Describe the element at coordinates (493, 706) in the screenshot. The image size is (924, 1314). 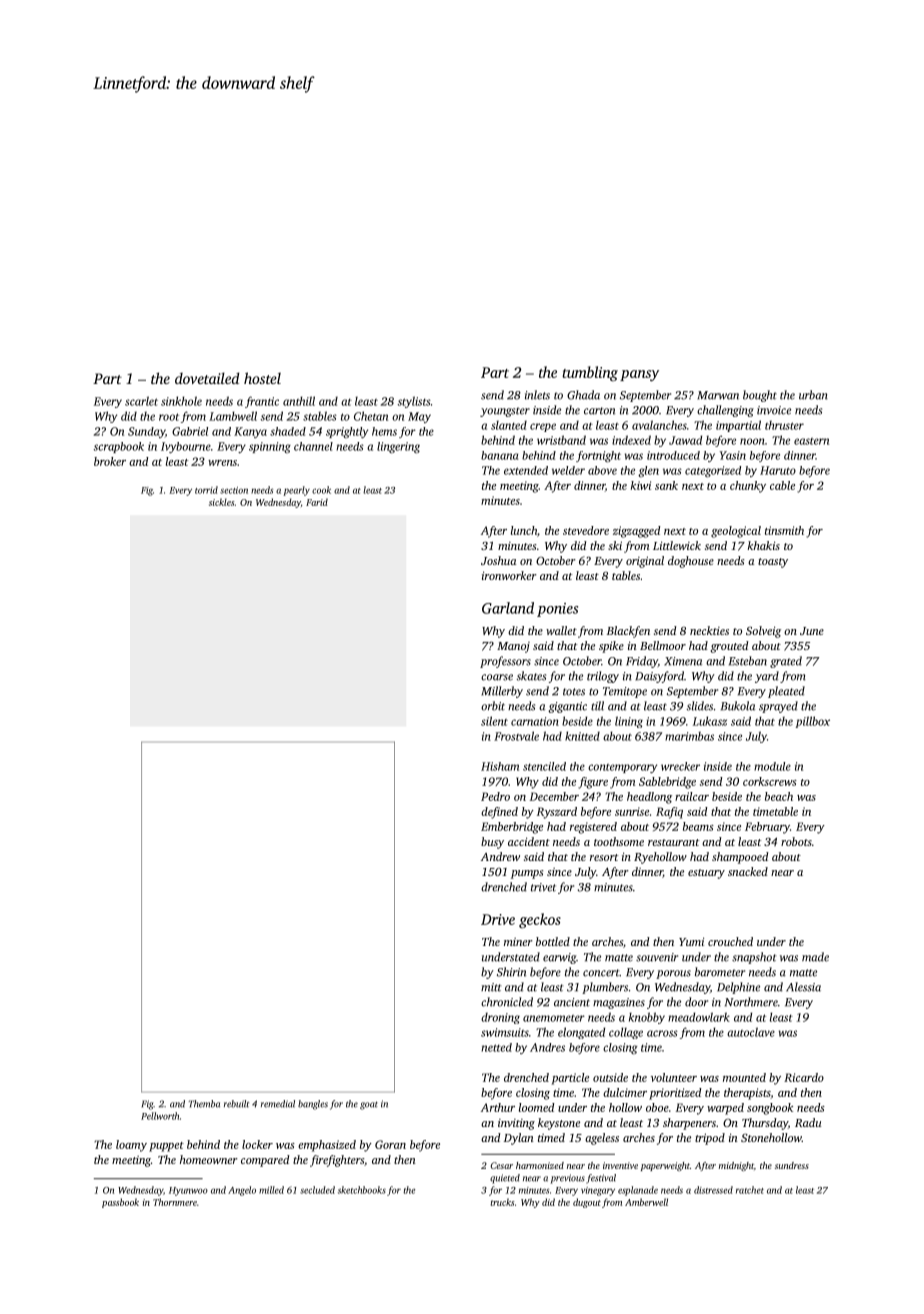
I see `orbit` at that location.
